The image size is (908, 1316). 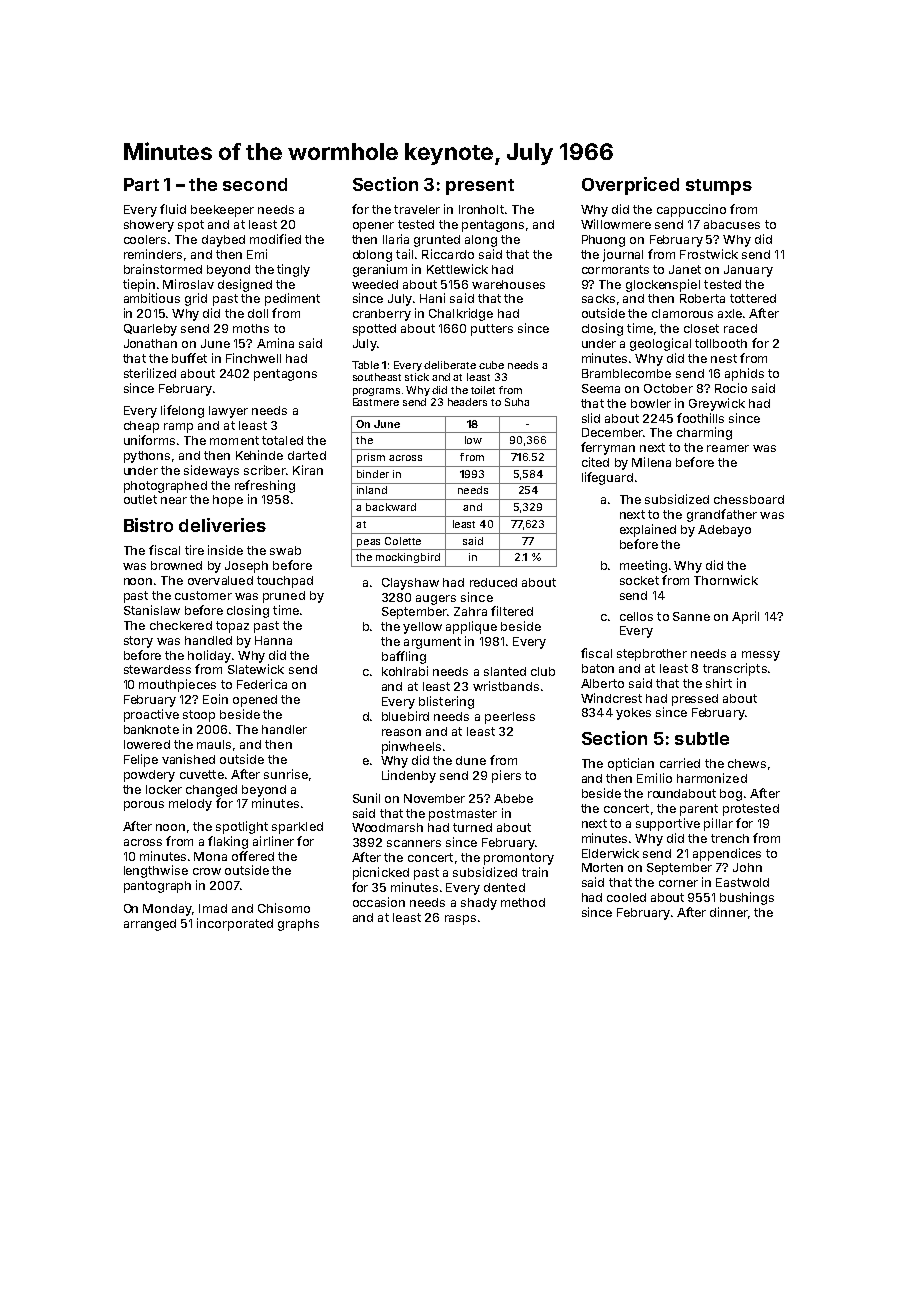 I want to click on Sanne, so click(x=691, y=616).
